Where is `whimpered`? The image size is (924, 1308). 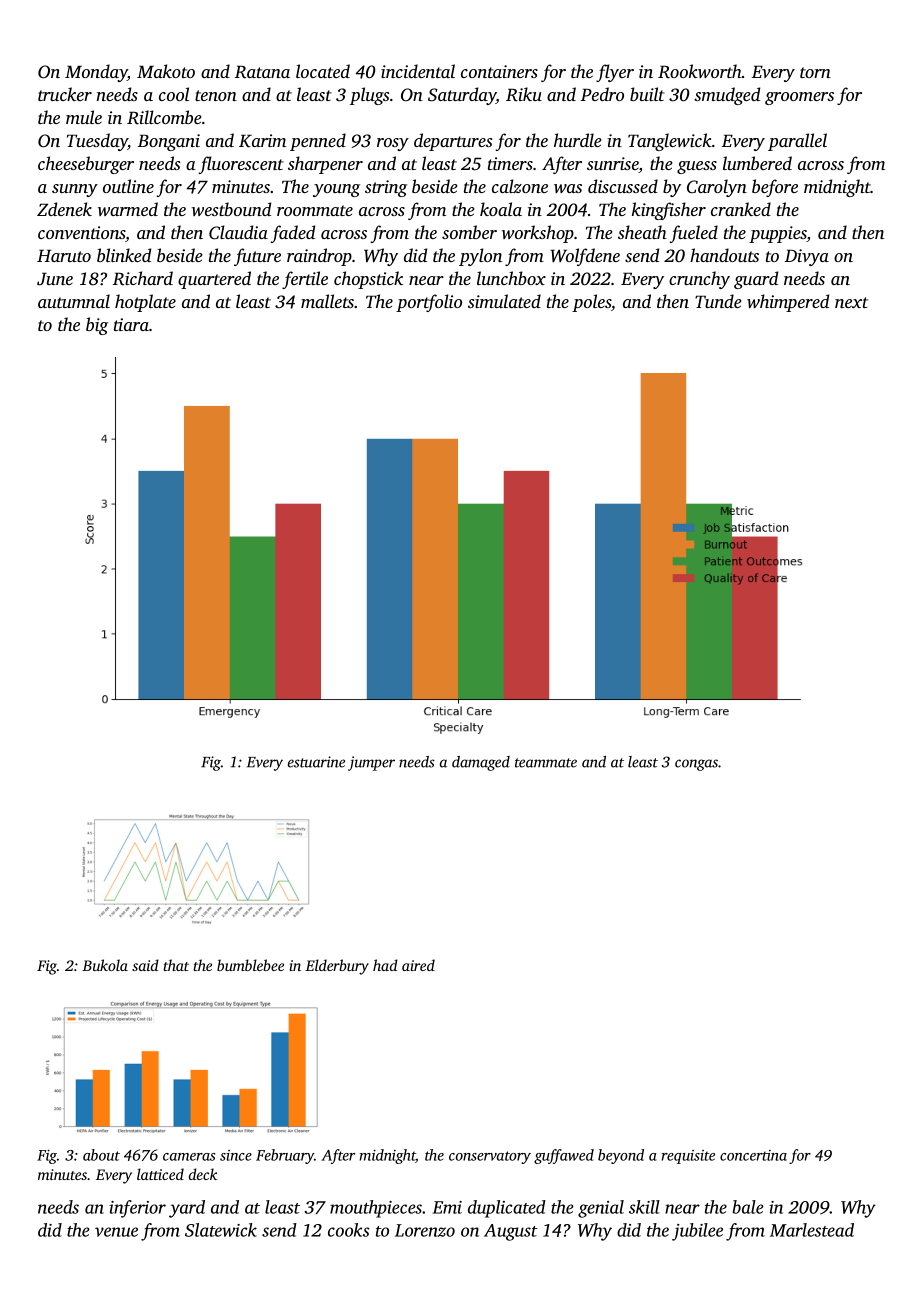
whimpered is located at coordinates (788, 303).
